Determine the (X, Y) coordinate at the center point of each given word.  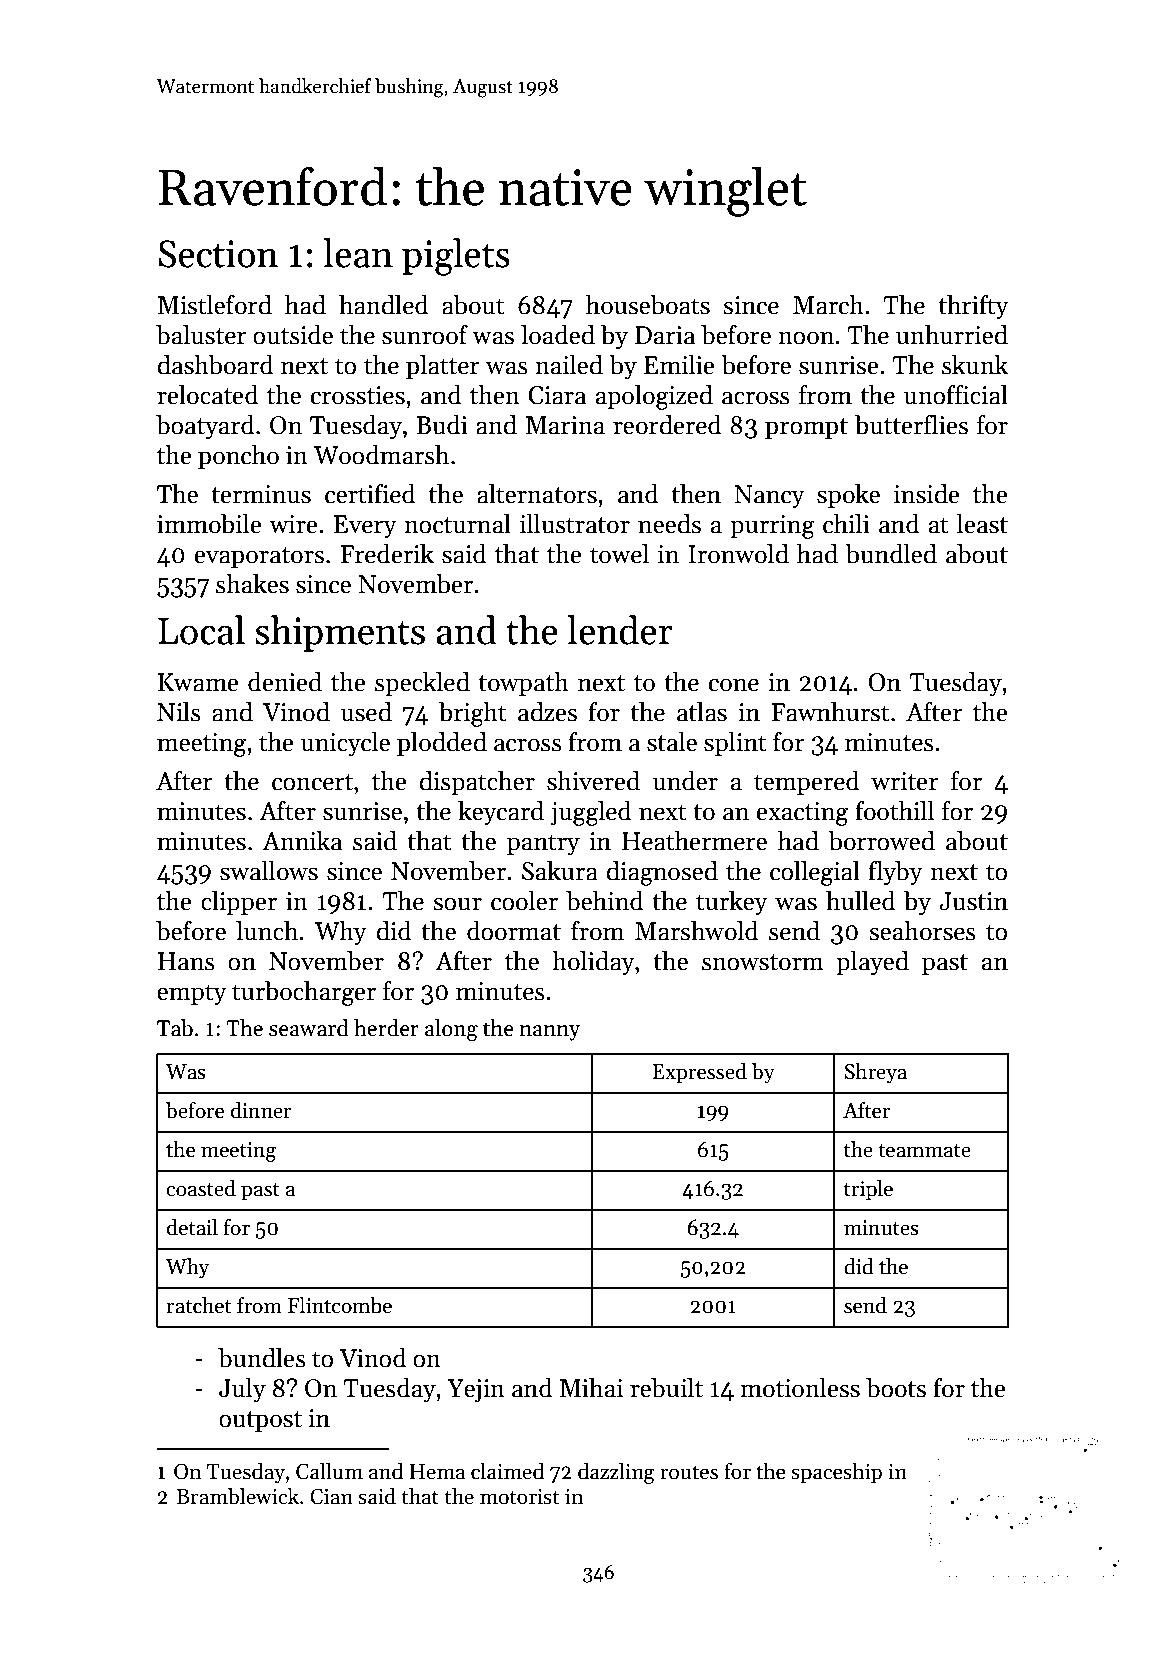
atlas (702, 712)
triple (868, 1190)
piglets (456, 257)
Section (218, 254)
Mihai (591, 1388)
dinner (261, 1110)
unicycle (345, 744)
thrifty (973, 307)
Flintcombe (340, 1305)
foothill (894, 811)
